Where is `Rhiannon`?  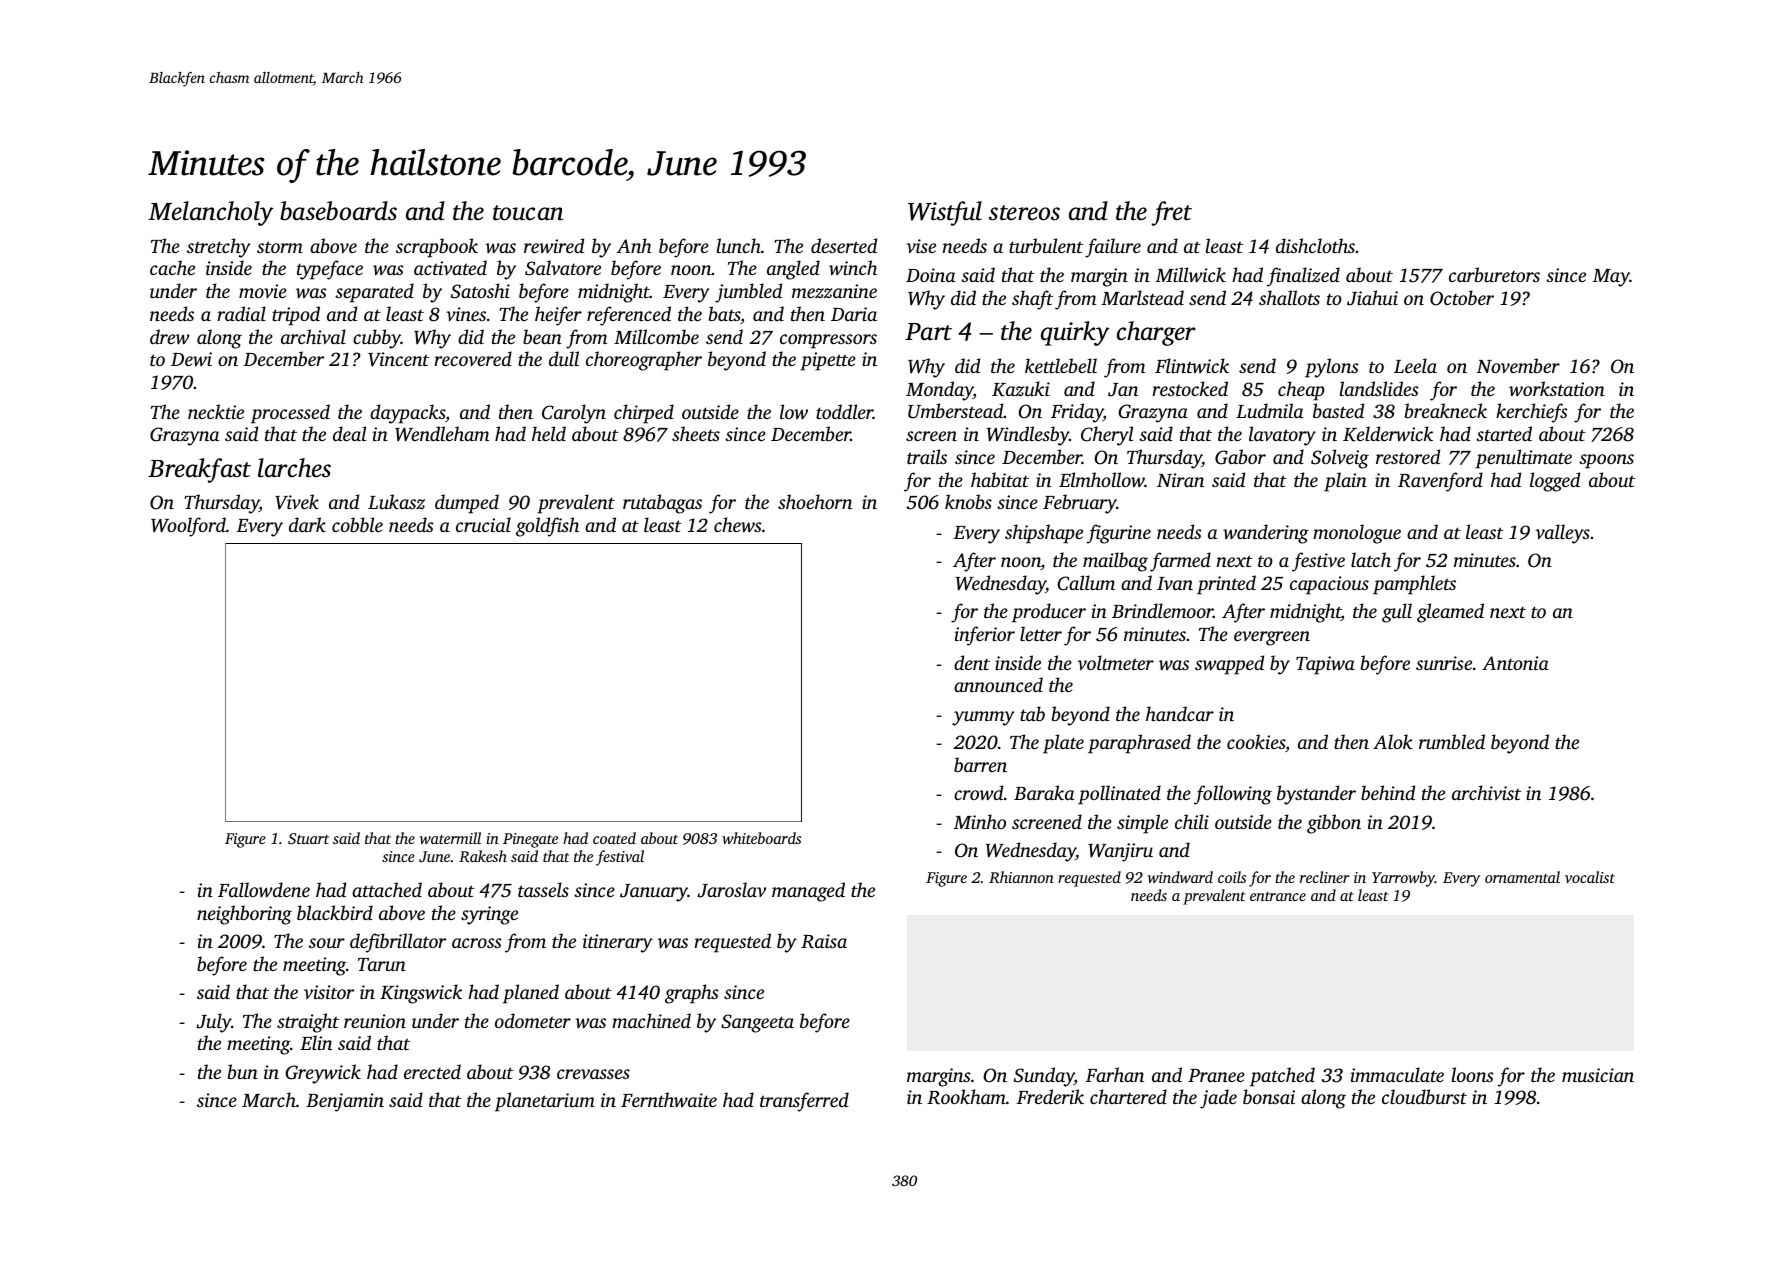
Rhiannon is located at coordinates (1021, 877).
